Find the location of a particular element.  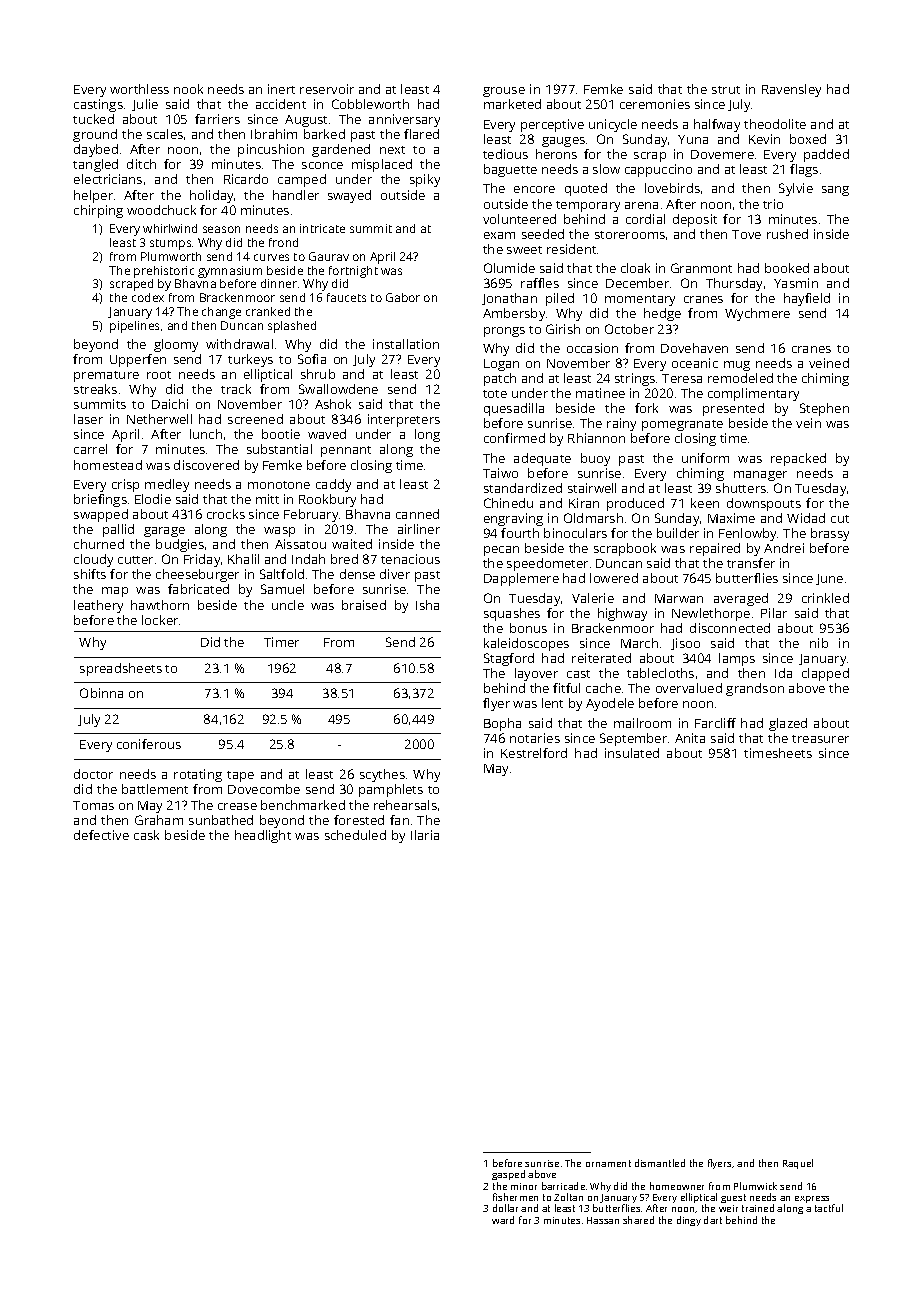

occasion is located at coordinates (592, 348).
